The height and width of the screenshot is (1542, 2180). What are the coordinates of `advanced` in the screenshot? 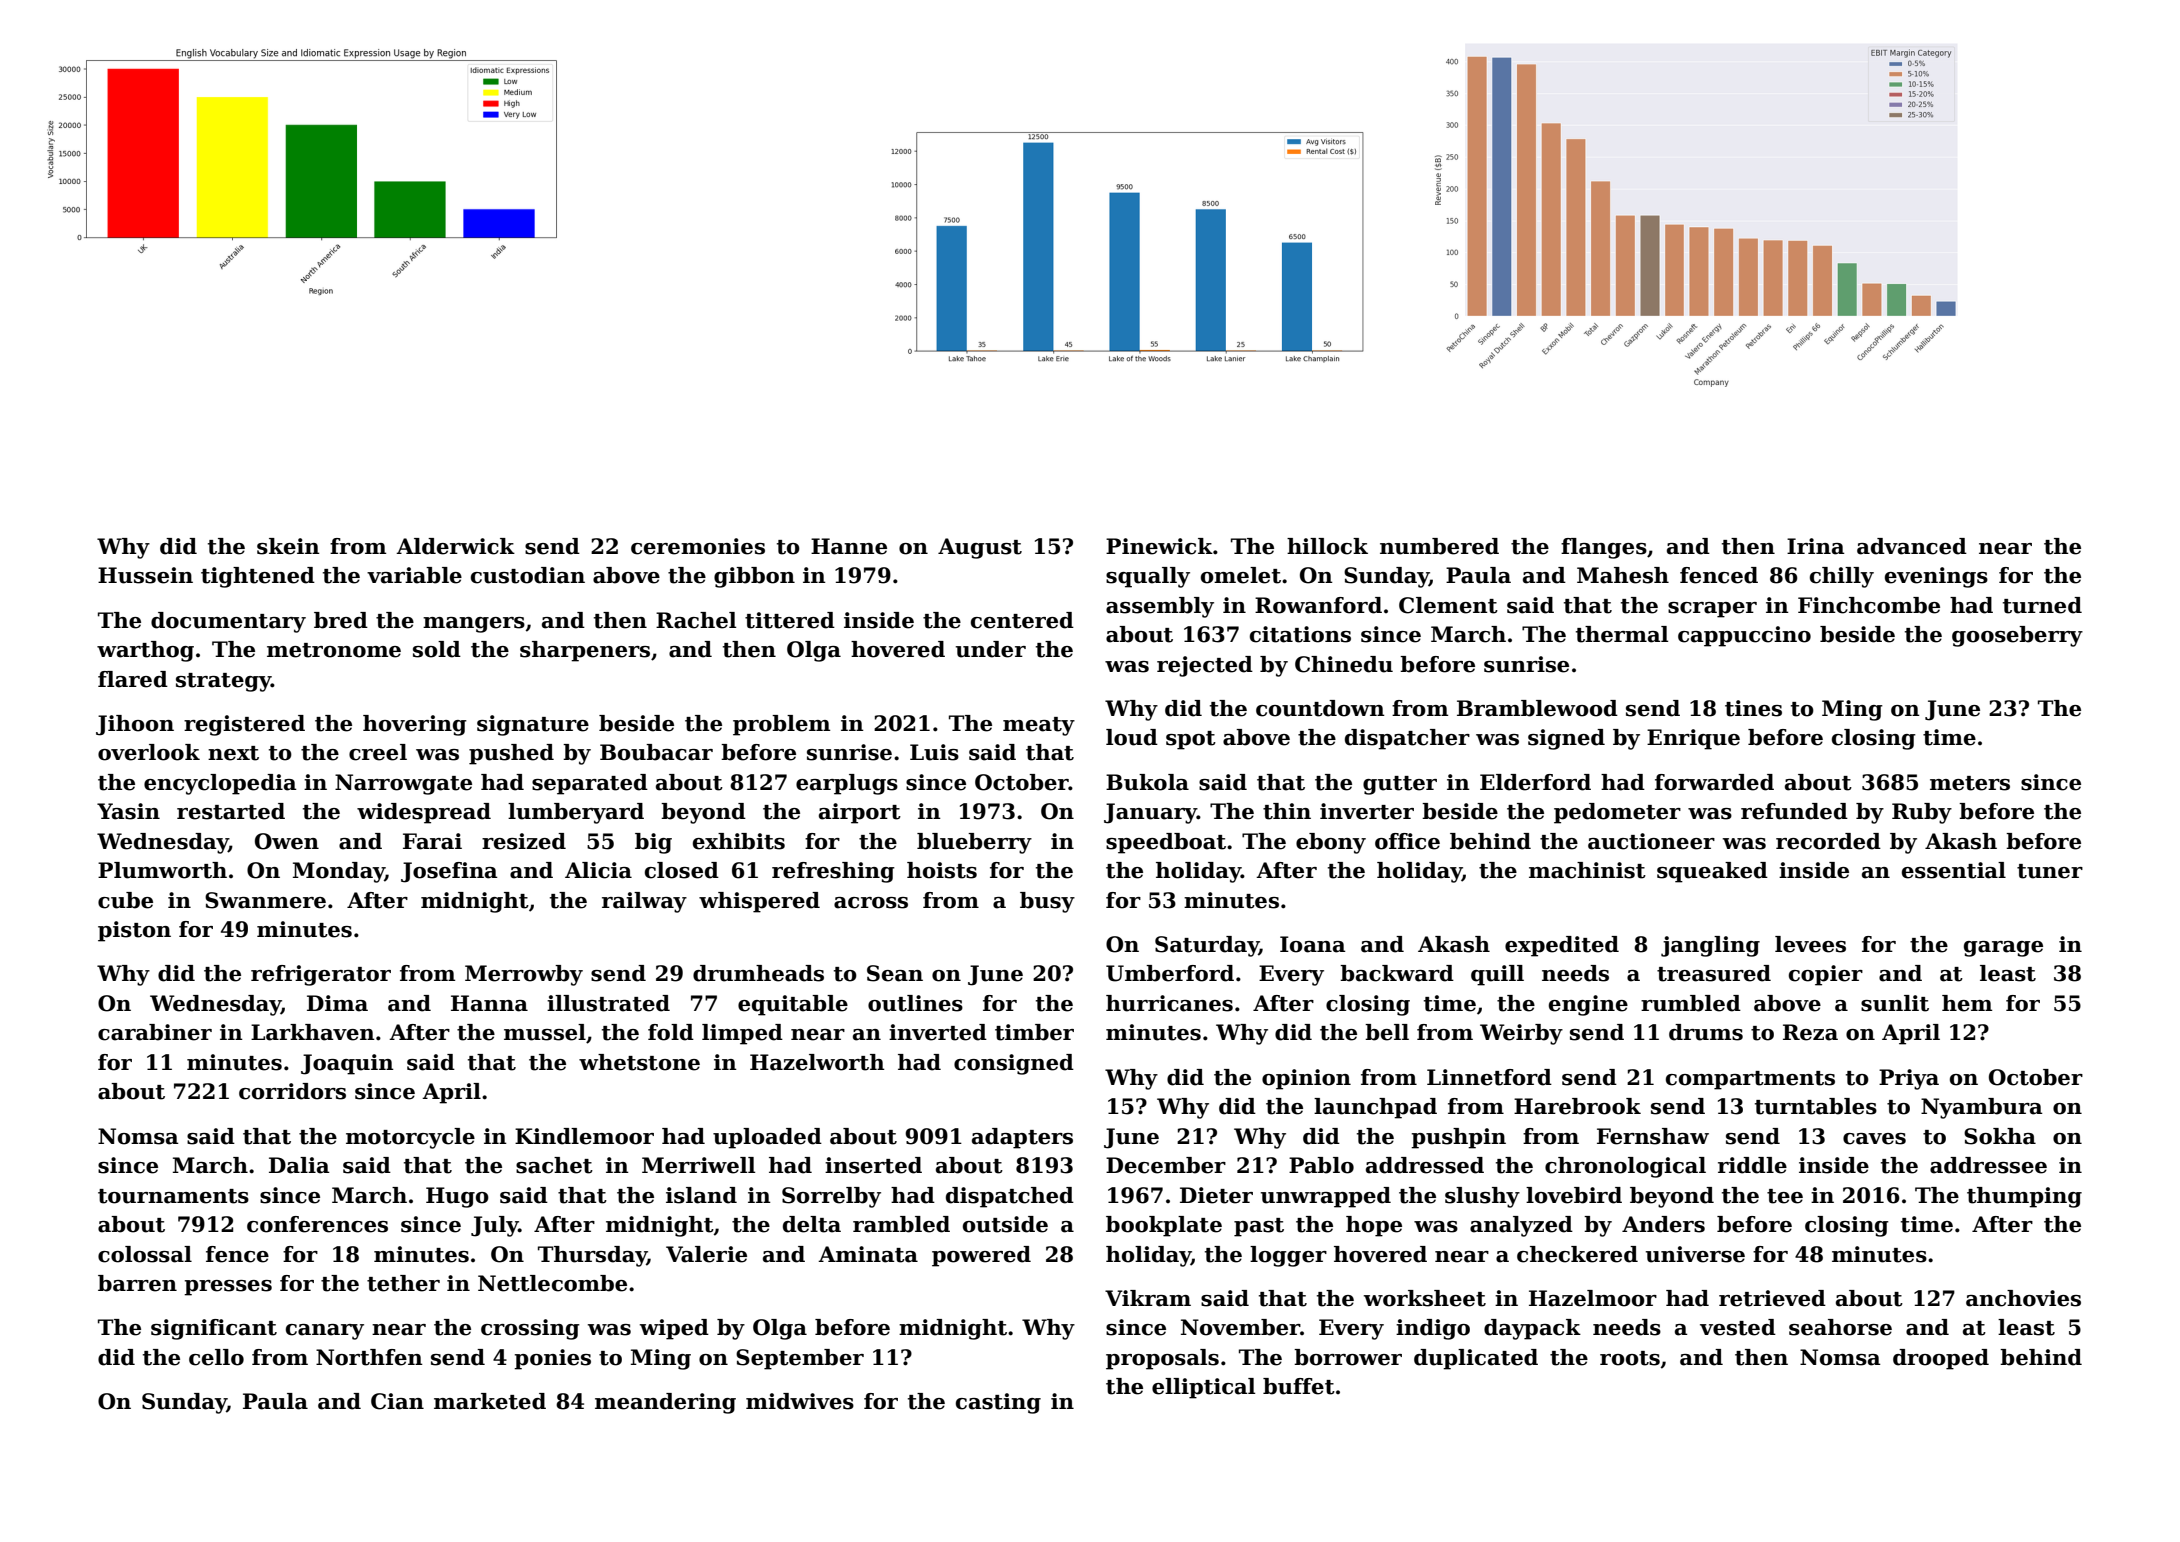 It's located at (1912, 546).
